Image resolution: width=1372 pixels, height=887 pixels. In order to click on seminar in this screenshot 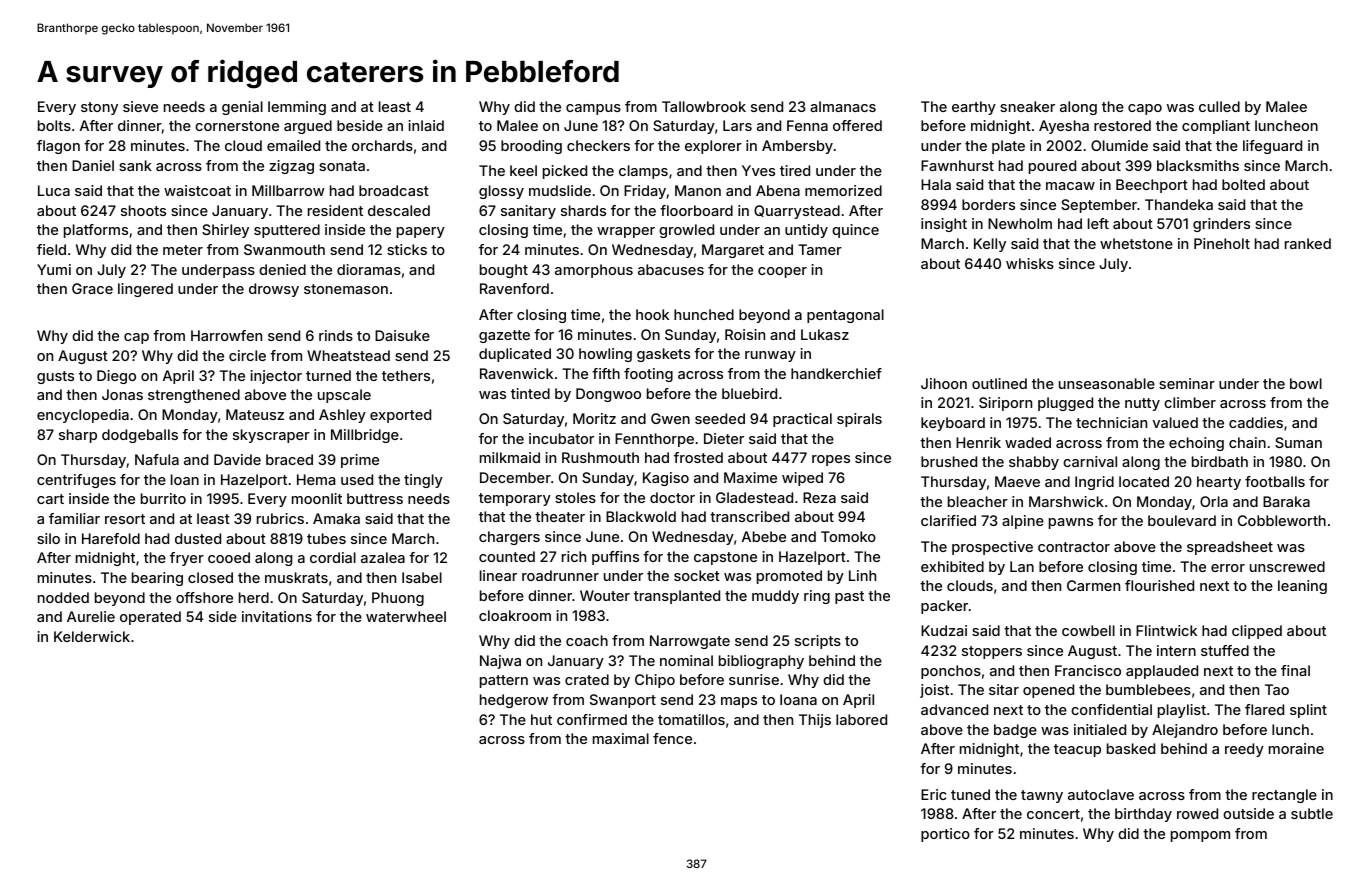, I will do `click(1187, 383)`.
